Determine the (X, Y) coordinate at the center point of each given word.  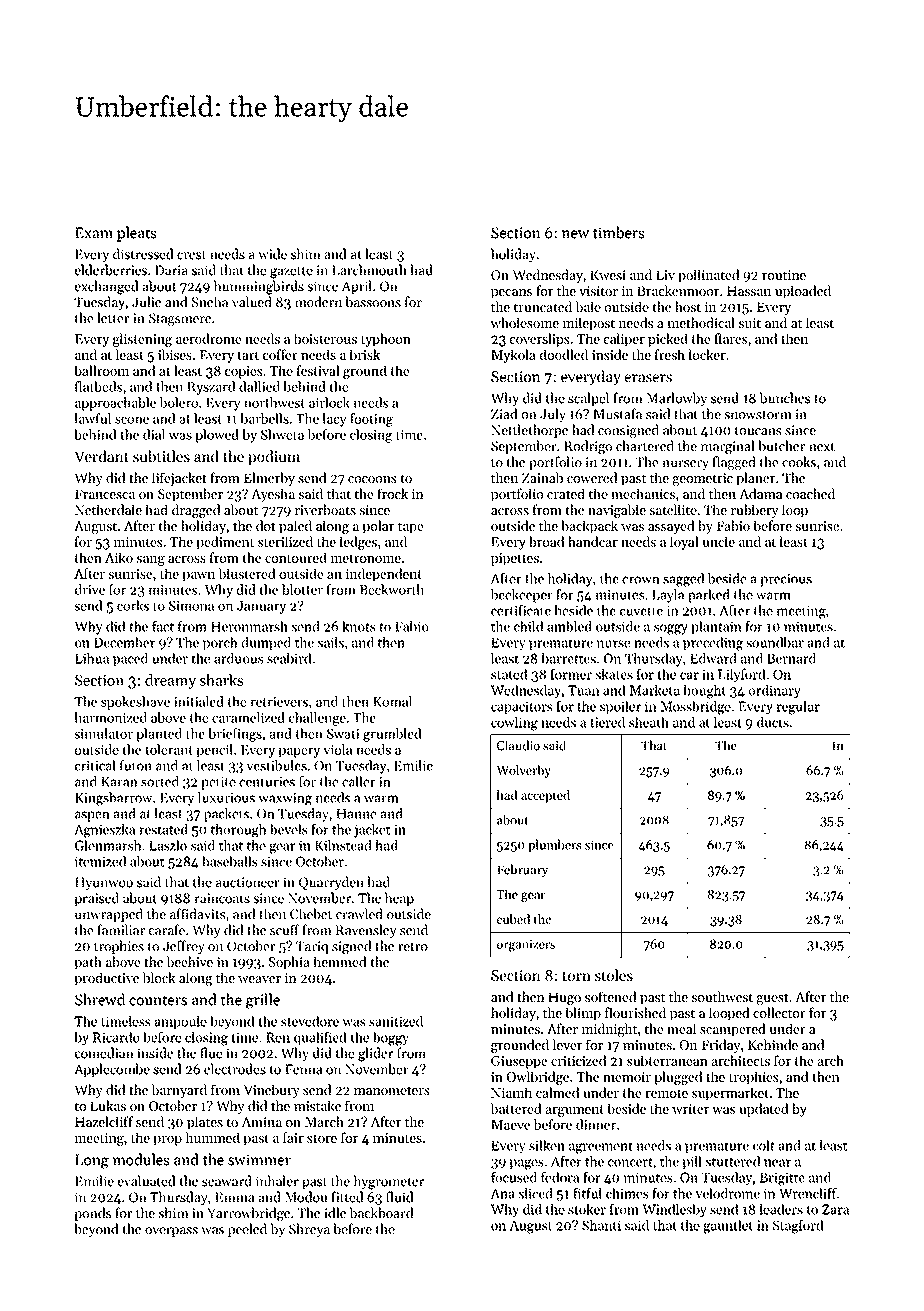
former (571, 674)
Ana (503, 1193)
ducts (773, 722)
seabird (289, 658)
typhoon (386, 340)
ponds (93, 1214)
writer (690, 1109)
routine (784, 275)
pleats (137, 234)
